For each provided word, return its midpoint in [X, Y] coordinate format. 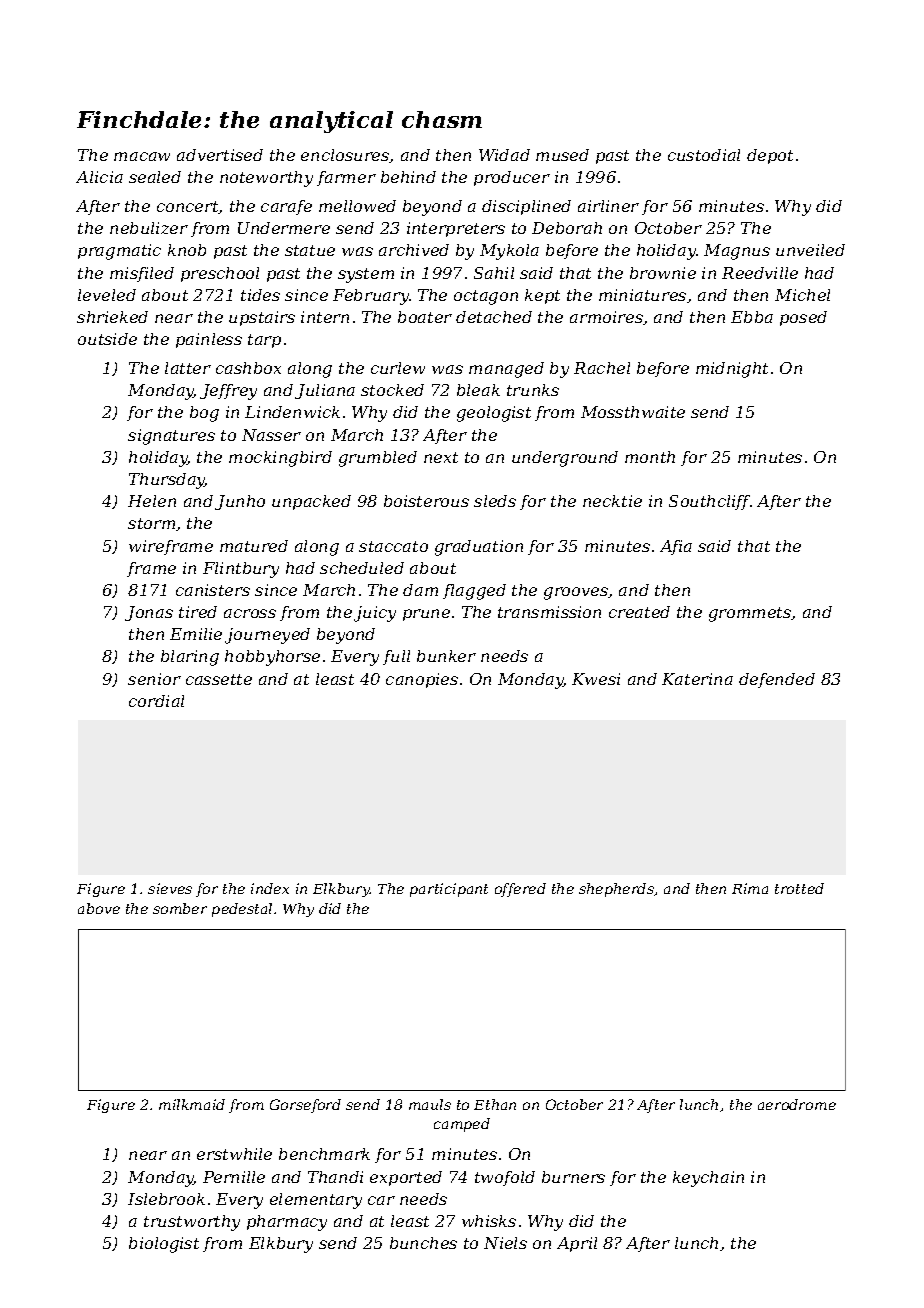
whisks [489, 1221]
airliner [608, 206]
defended [777, 680]
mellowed [357, 206]
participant [449, 890]
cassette [219, 679]
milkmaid [192, 1104]
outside [107, 339]
